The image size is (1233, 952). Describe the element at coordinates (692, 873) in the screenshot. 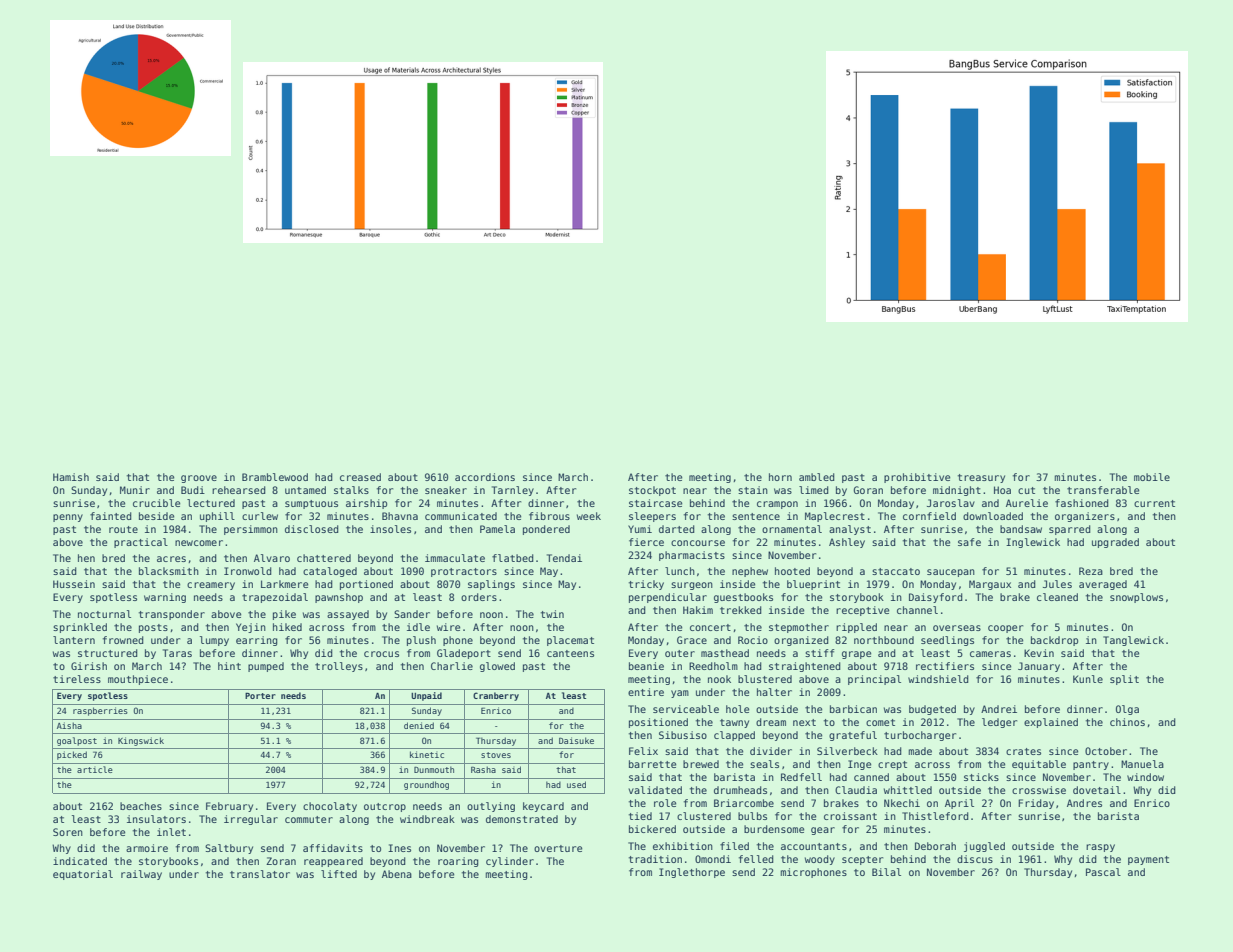

I see `Inglethorpe` at that location.
